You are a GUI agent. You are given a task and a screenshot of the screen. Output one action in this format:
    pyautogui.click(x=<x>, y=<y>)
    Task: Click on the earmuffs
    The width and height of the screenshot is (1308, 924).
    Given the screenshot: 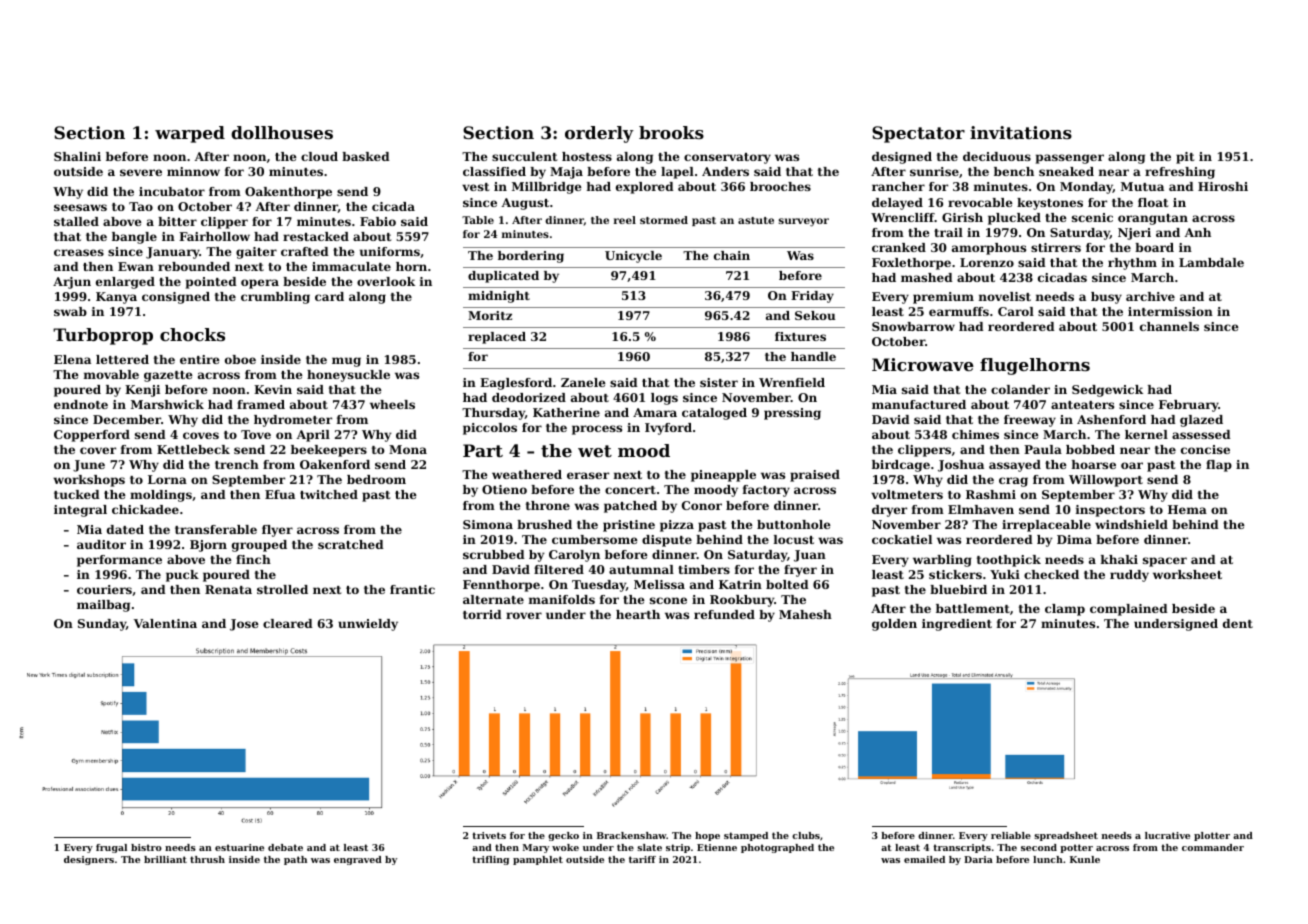 What is the action you would take?
    pyautogui.click(x=959, y=311)
